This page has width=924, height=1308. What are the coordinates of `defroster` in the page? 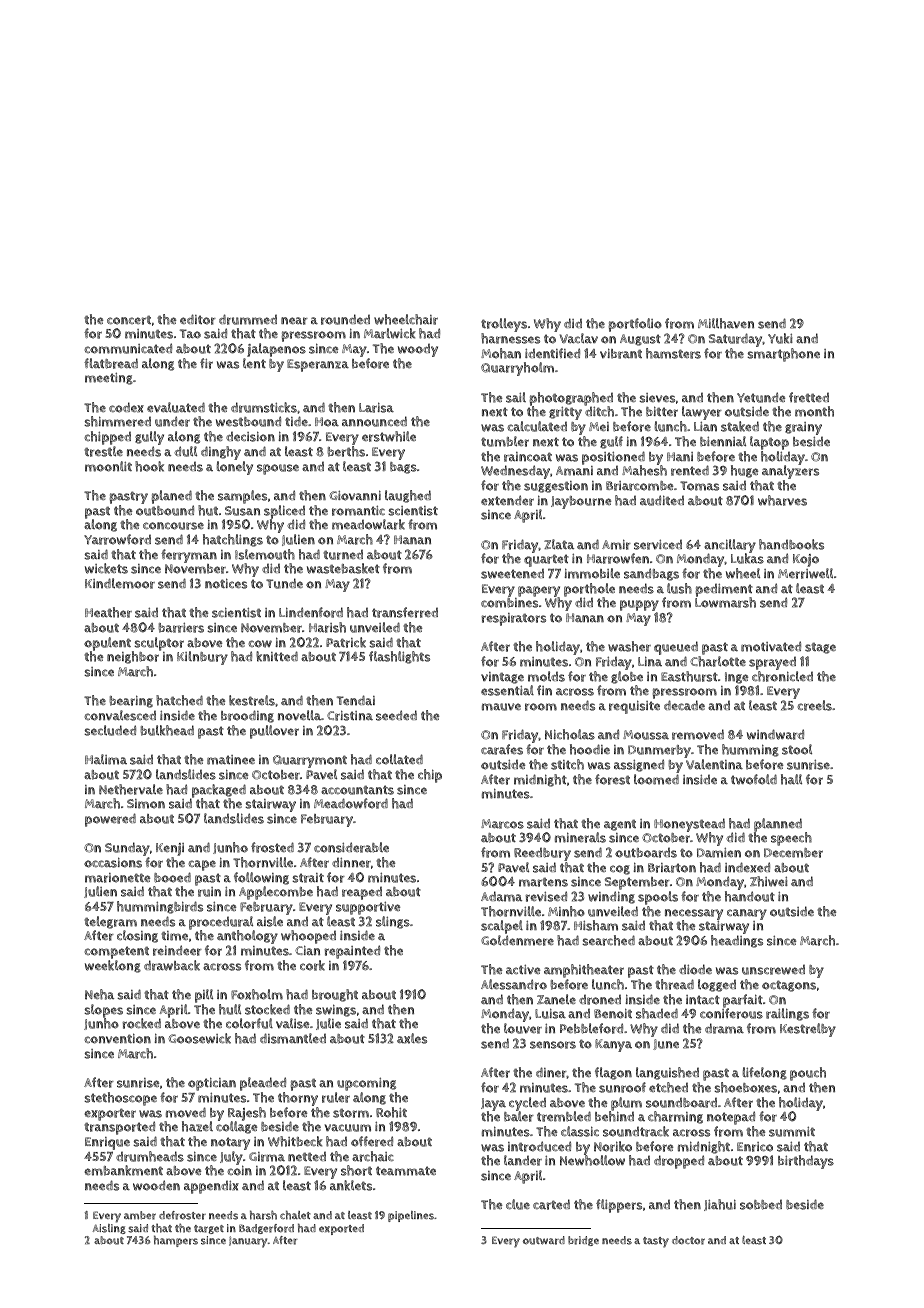 It's located at (182, 1215).
